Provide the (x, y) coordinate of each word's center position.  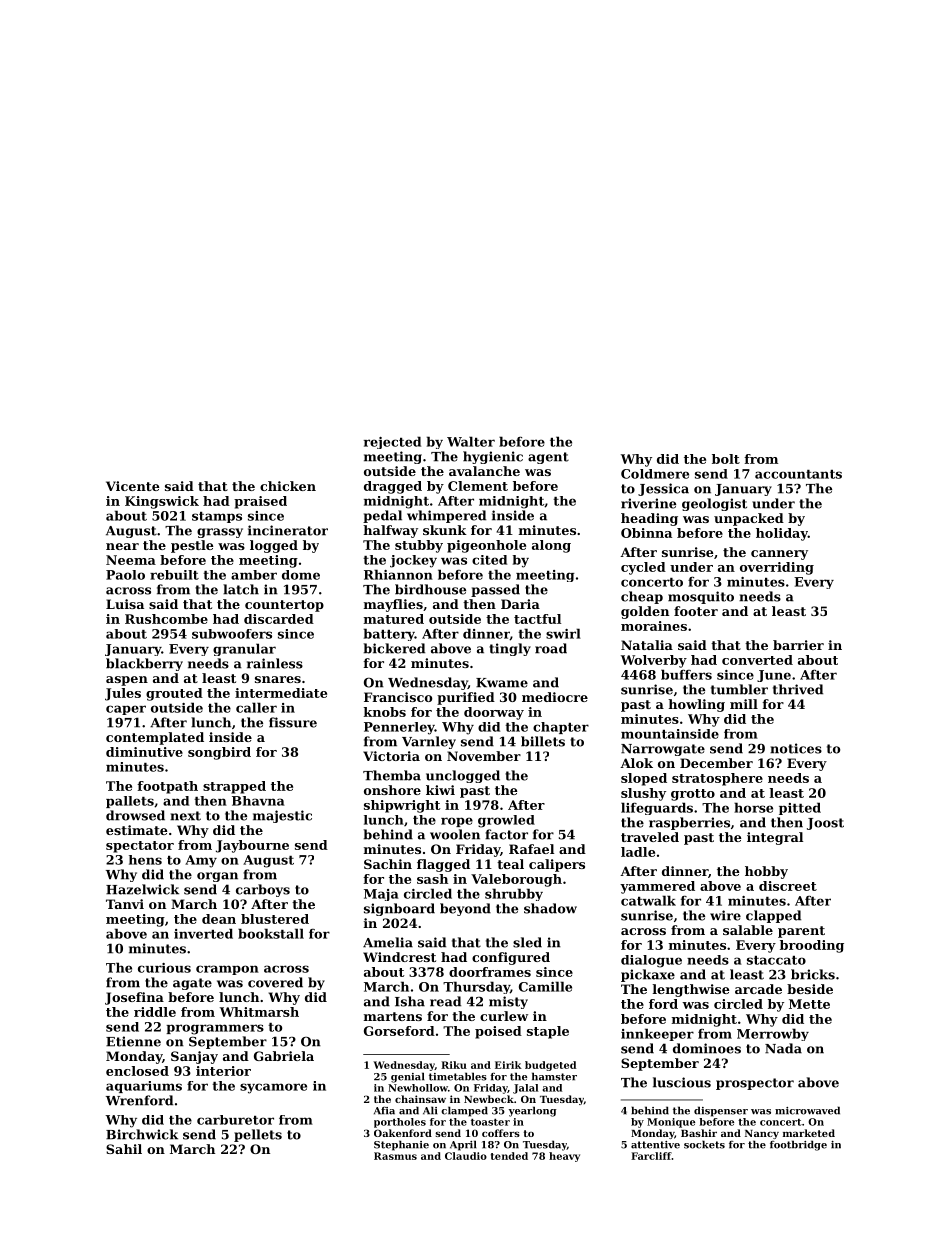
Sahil (124, 1149)
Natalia (647, 645)
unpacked (749, 519)
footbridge (798, 1145)
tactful (537, 619)
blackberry (144, 664)
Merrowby (773, 1034)
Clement (478, 486)
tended (509, 1156)
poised (498, 1032)
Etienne (133, 1041)
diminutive (144, 752)
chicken (288, 486)
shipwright (402, 806)
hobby (766, 872)
